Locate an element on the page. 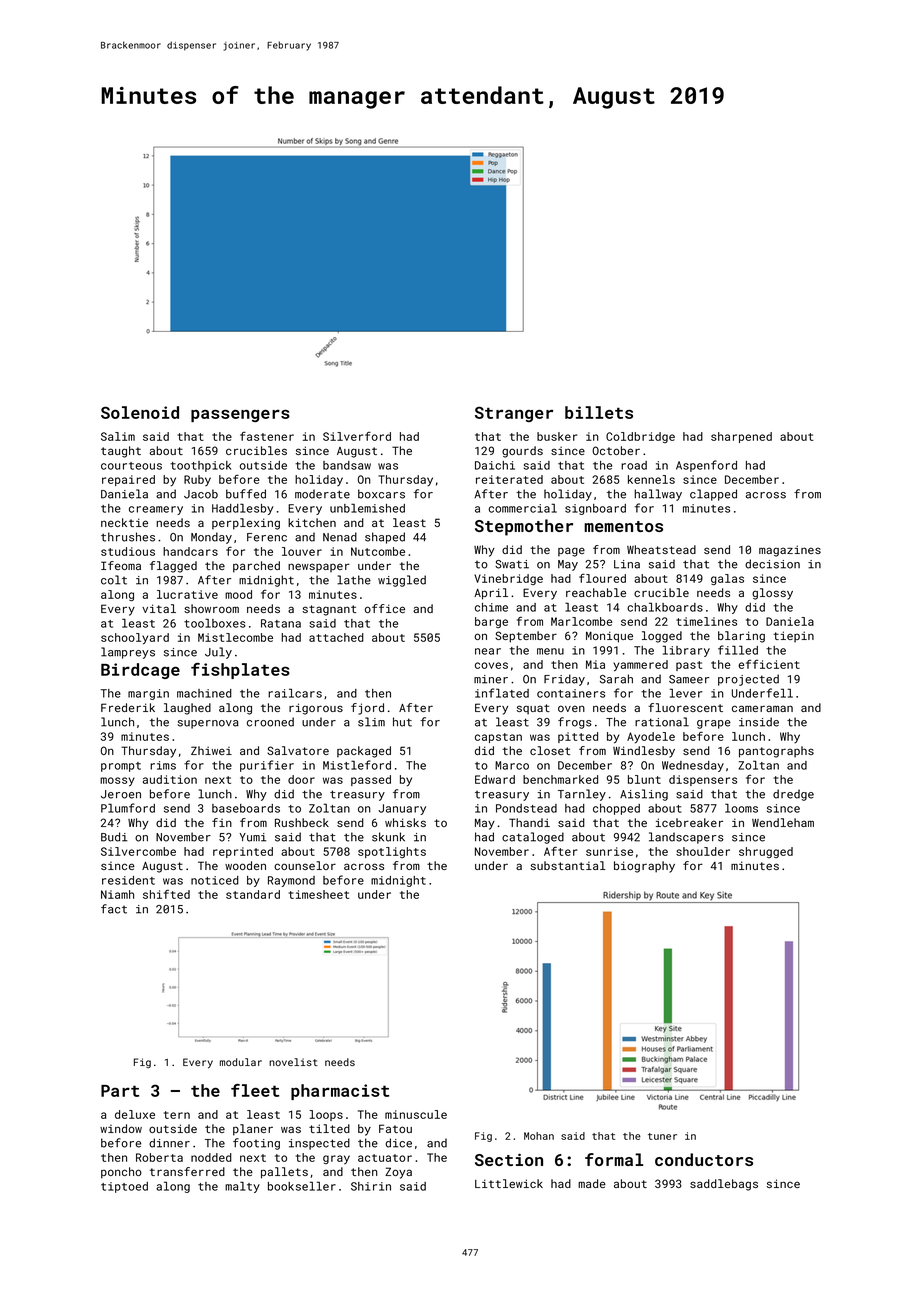  spotlights is located at coordinates (392, 852).
